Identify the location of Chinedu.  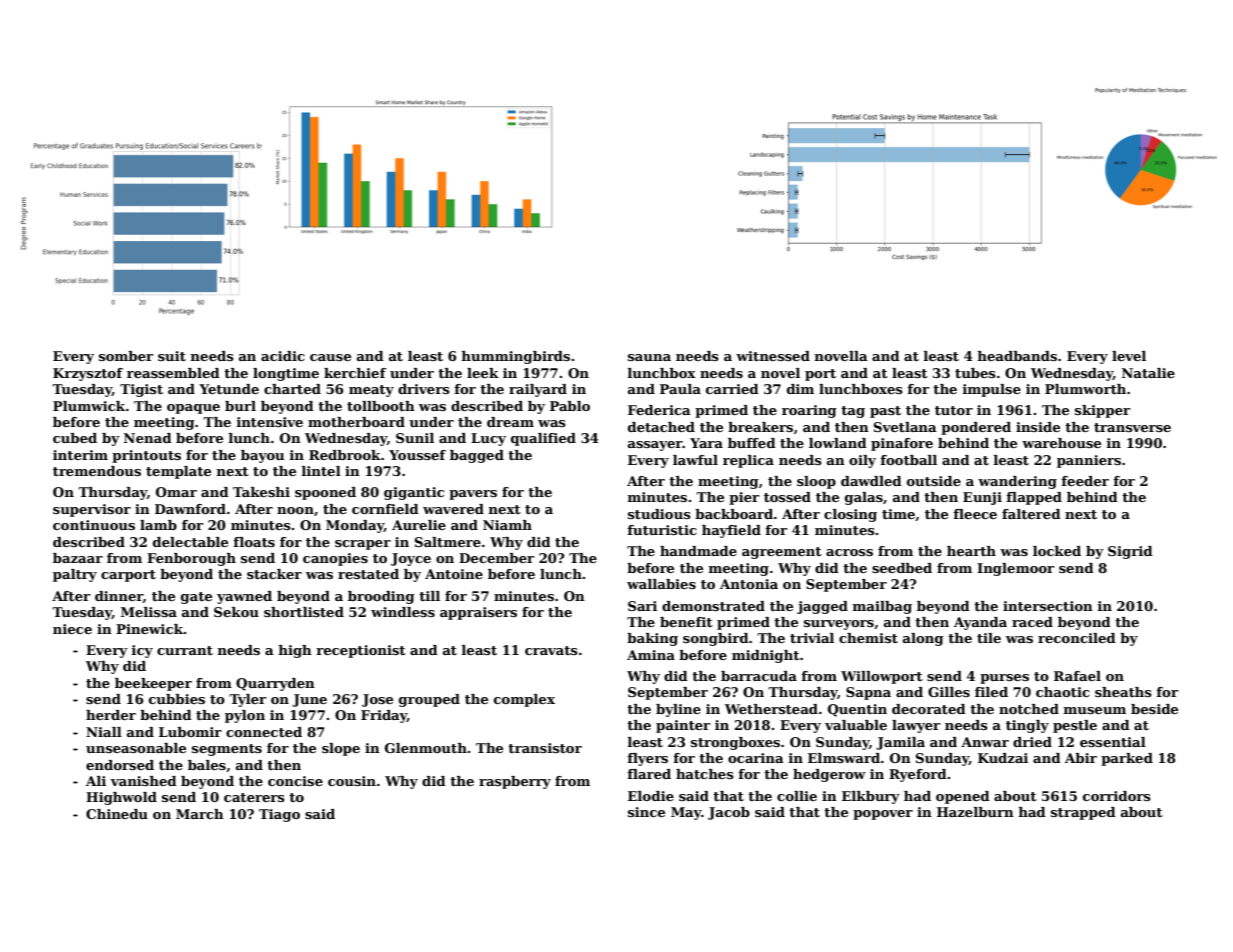
(117, 814).
